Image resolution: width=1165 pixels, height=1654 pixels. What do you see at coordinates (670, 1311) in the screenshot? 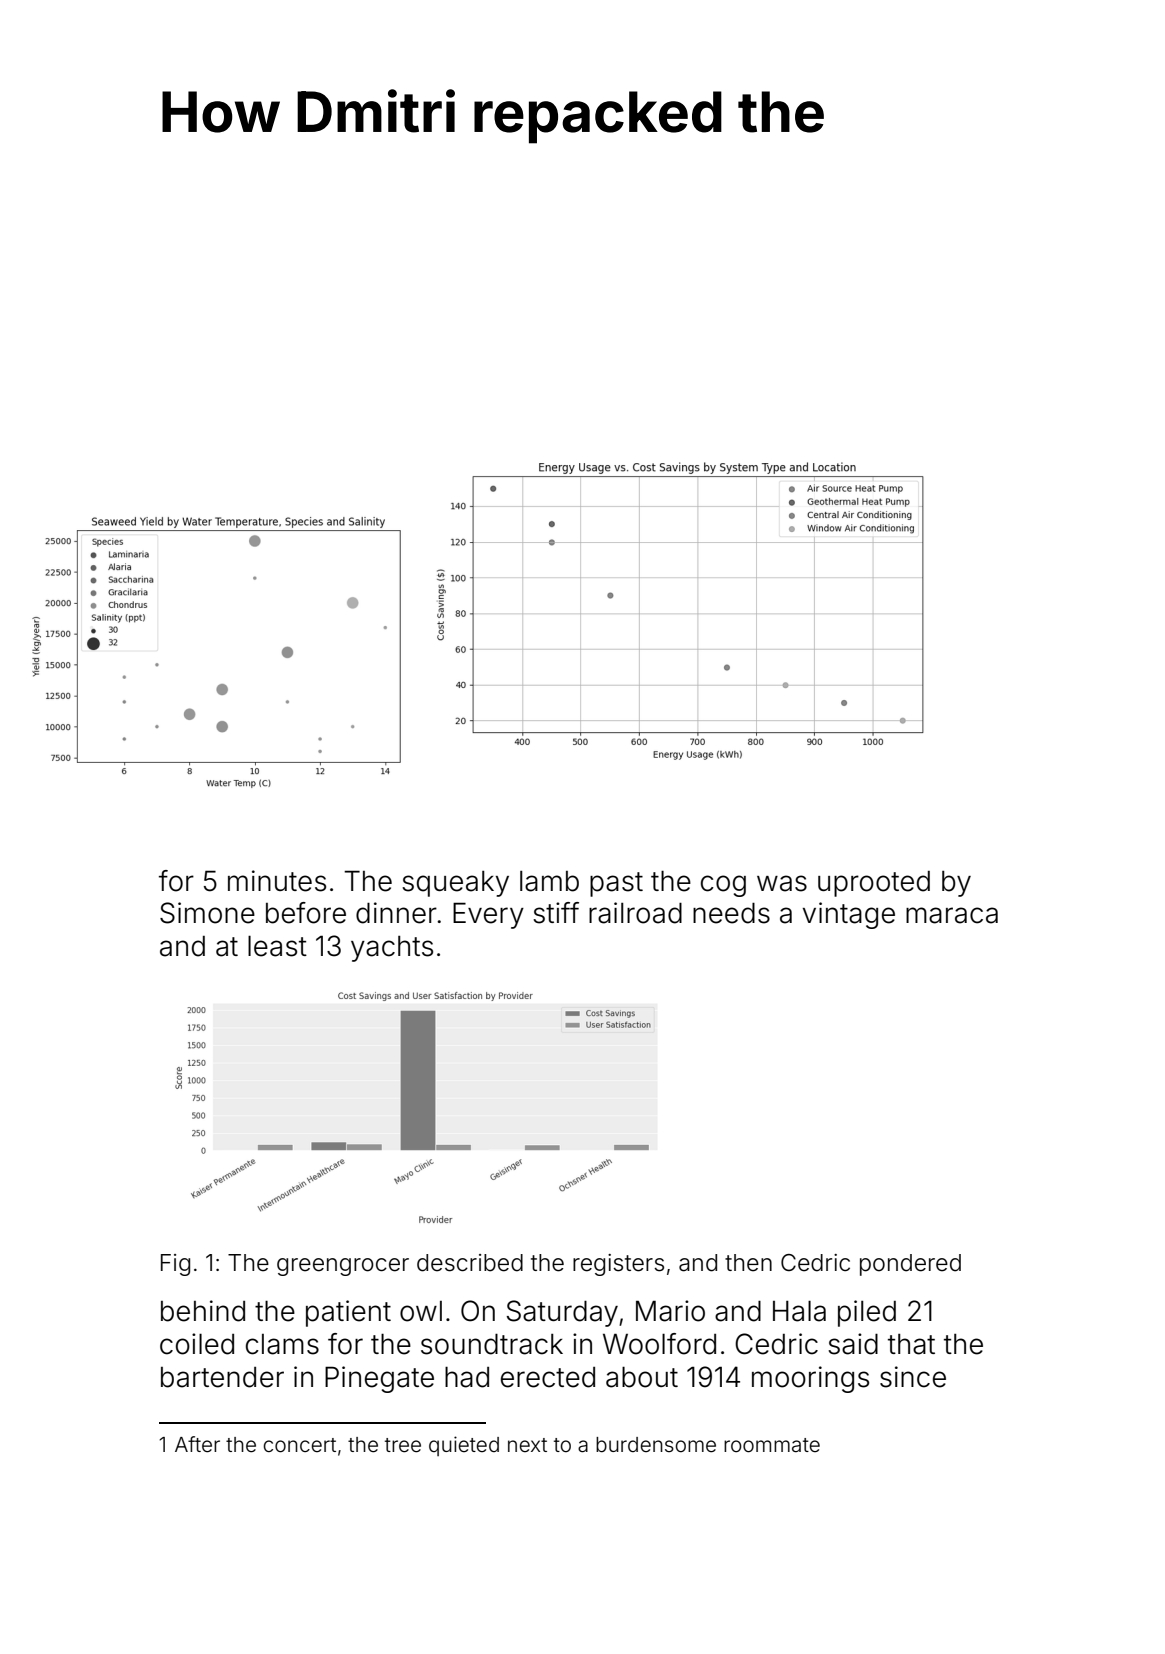
I see `Mario` at bounding box center [670, 1311].
